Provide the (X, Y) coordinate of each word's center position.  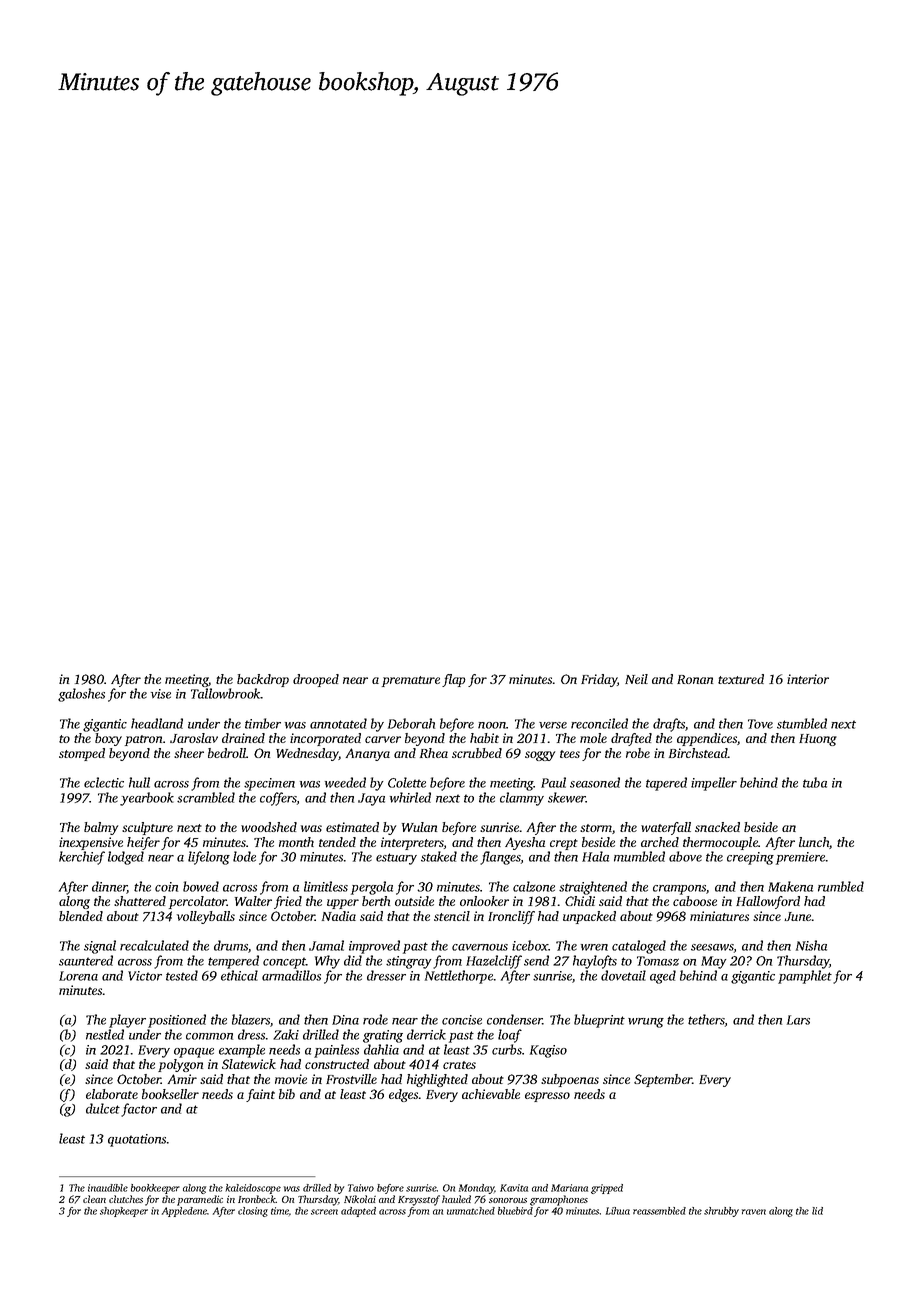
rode (375, 1019)
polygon (180, 1065)
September (663, 1080)
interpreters (412, 843)
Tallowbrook (226, 693)
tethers (706, 1019)
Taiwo (361, 1188)
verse (553, 725)
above (685, 856)
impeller (714, 784)
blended (81, 916)
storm (596, 828)
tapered (666, 784)
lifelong (209, 858)
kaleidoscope (253, 1189)
